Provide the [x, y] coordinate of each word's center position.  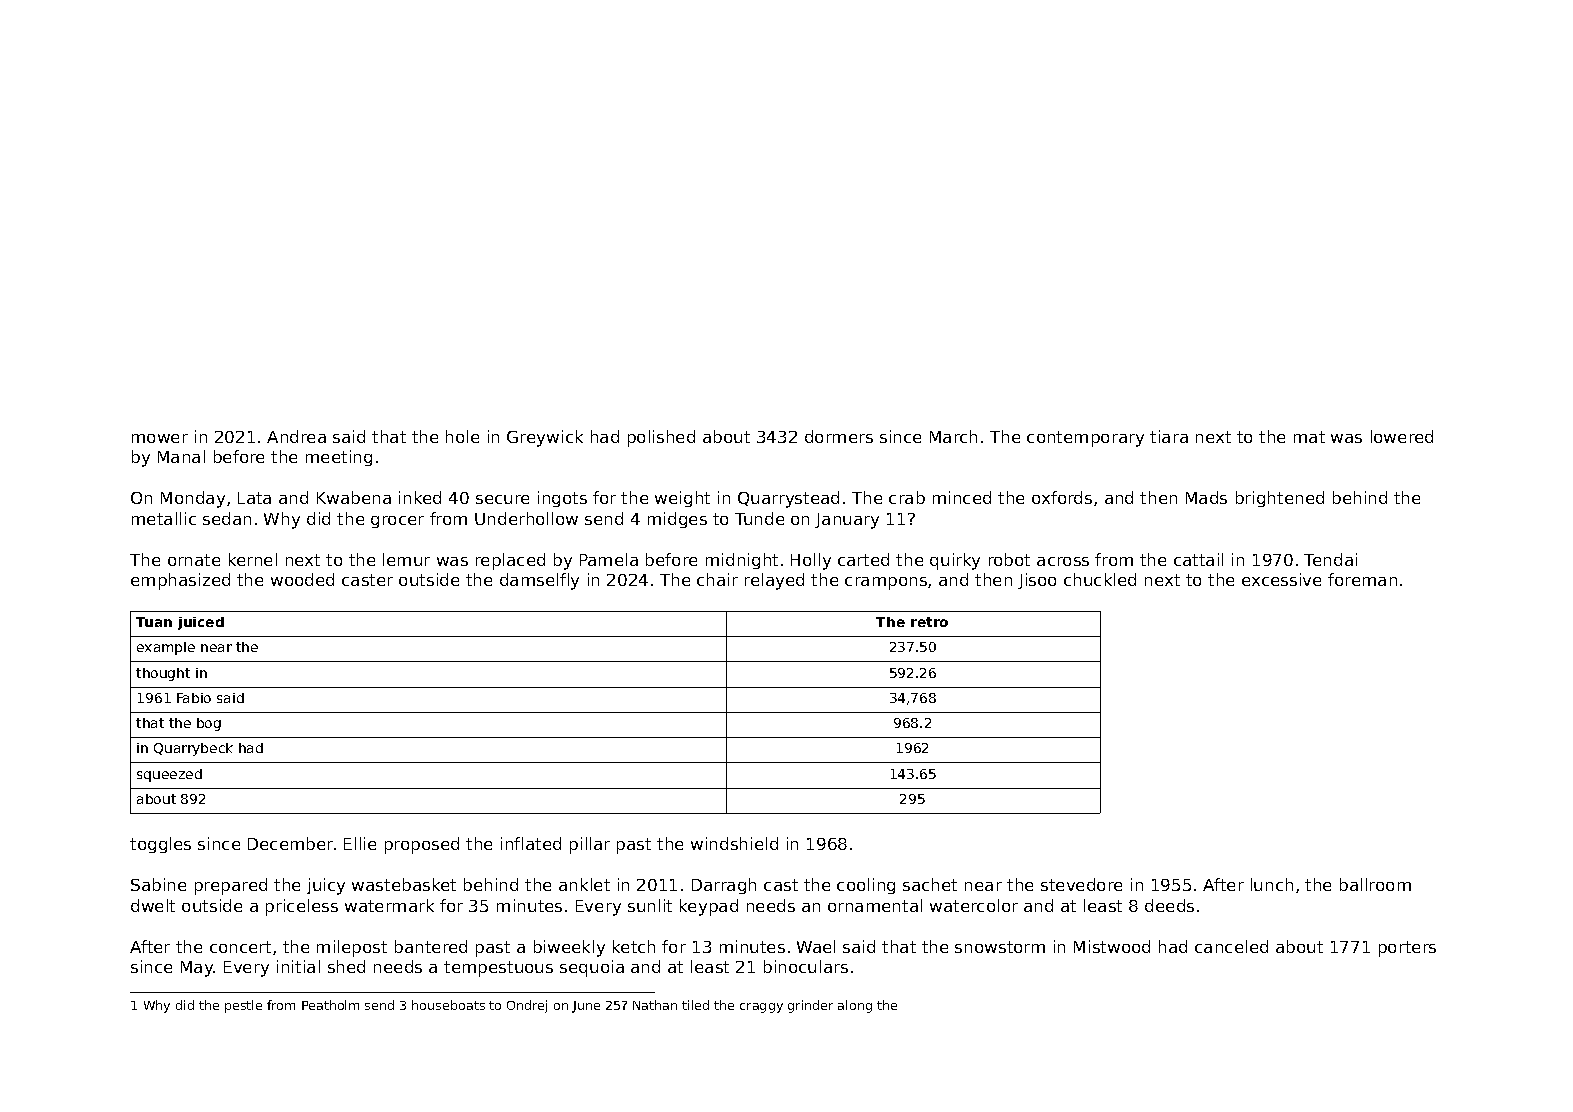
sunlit [650, 905]
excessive [1281, 579]
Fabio [194, 698]
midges [677, 520]
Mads [1206, 497]
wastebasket [404, 884]
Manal [181, 456]
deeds [1169, 905]
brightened [1280, 499]
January [847, 521]
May [197, 969]
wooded [302, 579]
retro [929, 622]
